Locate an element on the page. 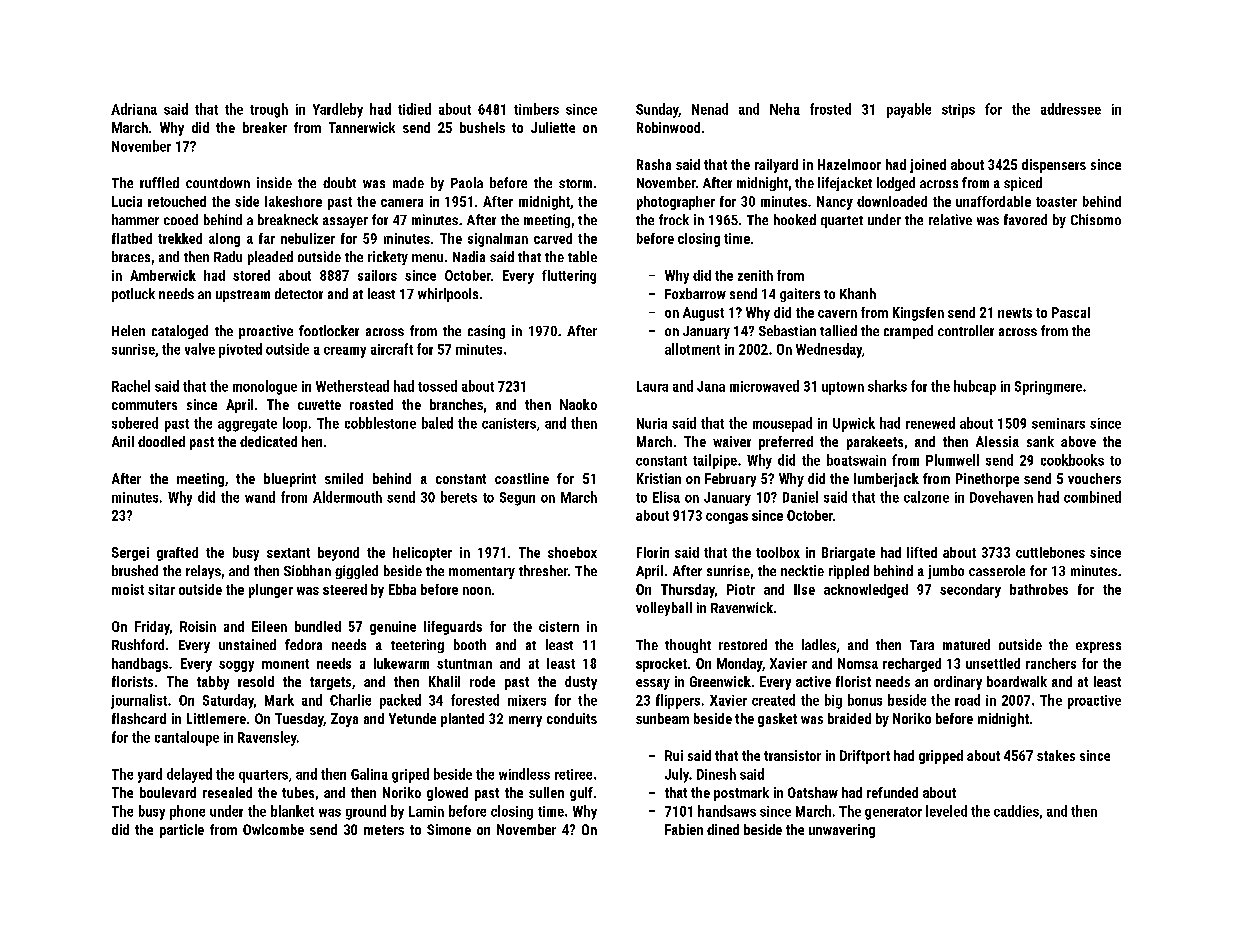 The width and height of the image is (1233, 952). Owlcombe is located at coordinates (273, 829).
